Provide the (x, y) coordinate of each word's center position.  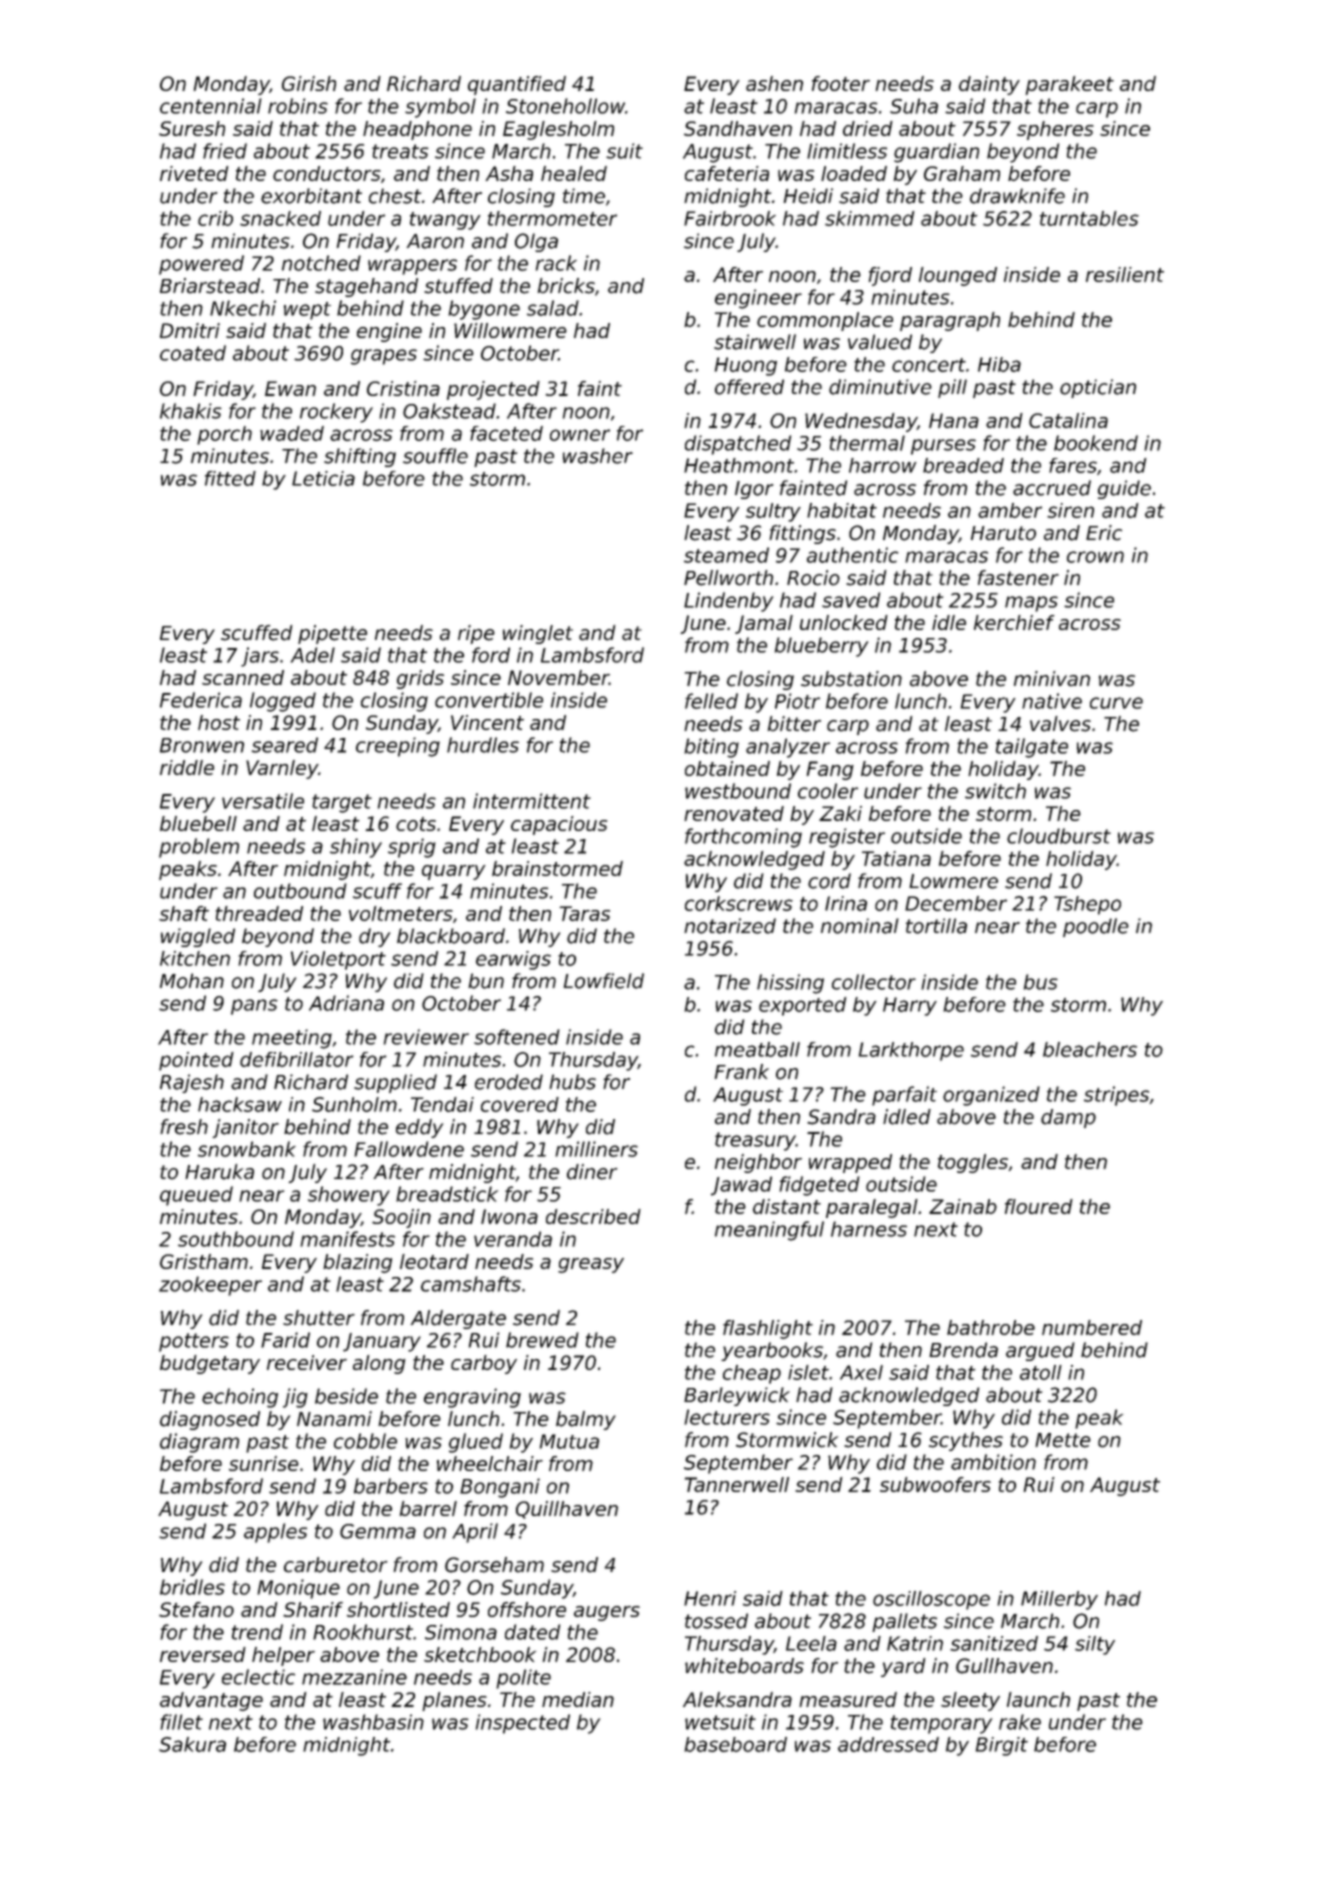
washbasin (373, 1722)
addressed (888, 1744)
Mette (1063, 1440)
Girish (309, 83)
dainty (989, 85)
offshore (527, 1609)
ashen (774, 83)
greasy (591, 1265)
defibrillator (297, 1059)
